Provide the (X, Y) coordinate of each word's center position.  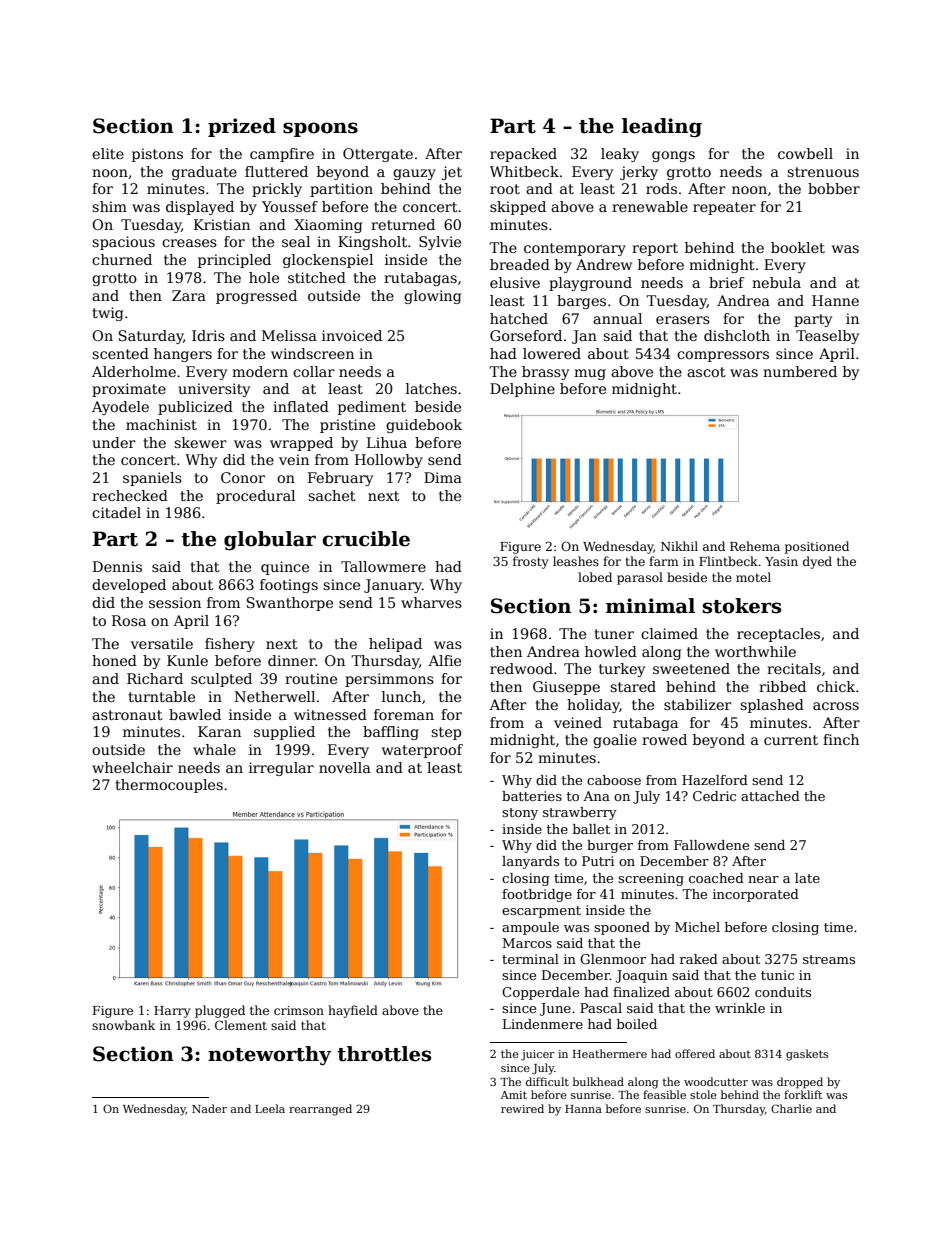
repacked (523, 155)
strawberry (580, 813)
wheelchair (132, 767)
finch (841, 739)
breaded (520, 264)
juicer (538, 1055)
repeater (724, 208)
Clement (241, 1025)
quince (285, 568)
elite (108, 153)
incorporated (756, 895)
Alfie (444, 660)
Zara (189, 295)
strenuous (823, 172)
